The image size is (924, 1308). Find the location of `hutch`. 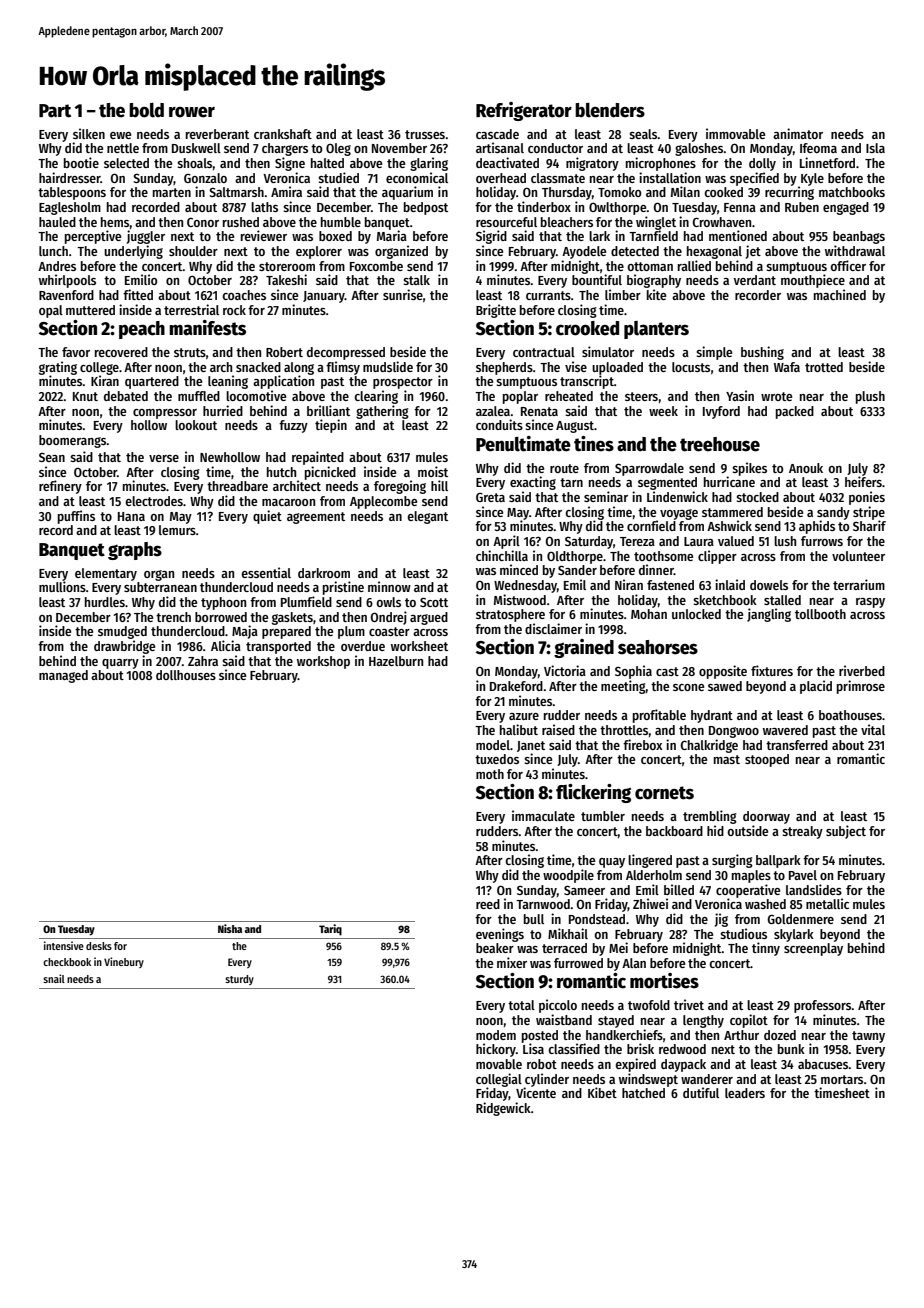

hutch is located at coordinates (281, 472).
